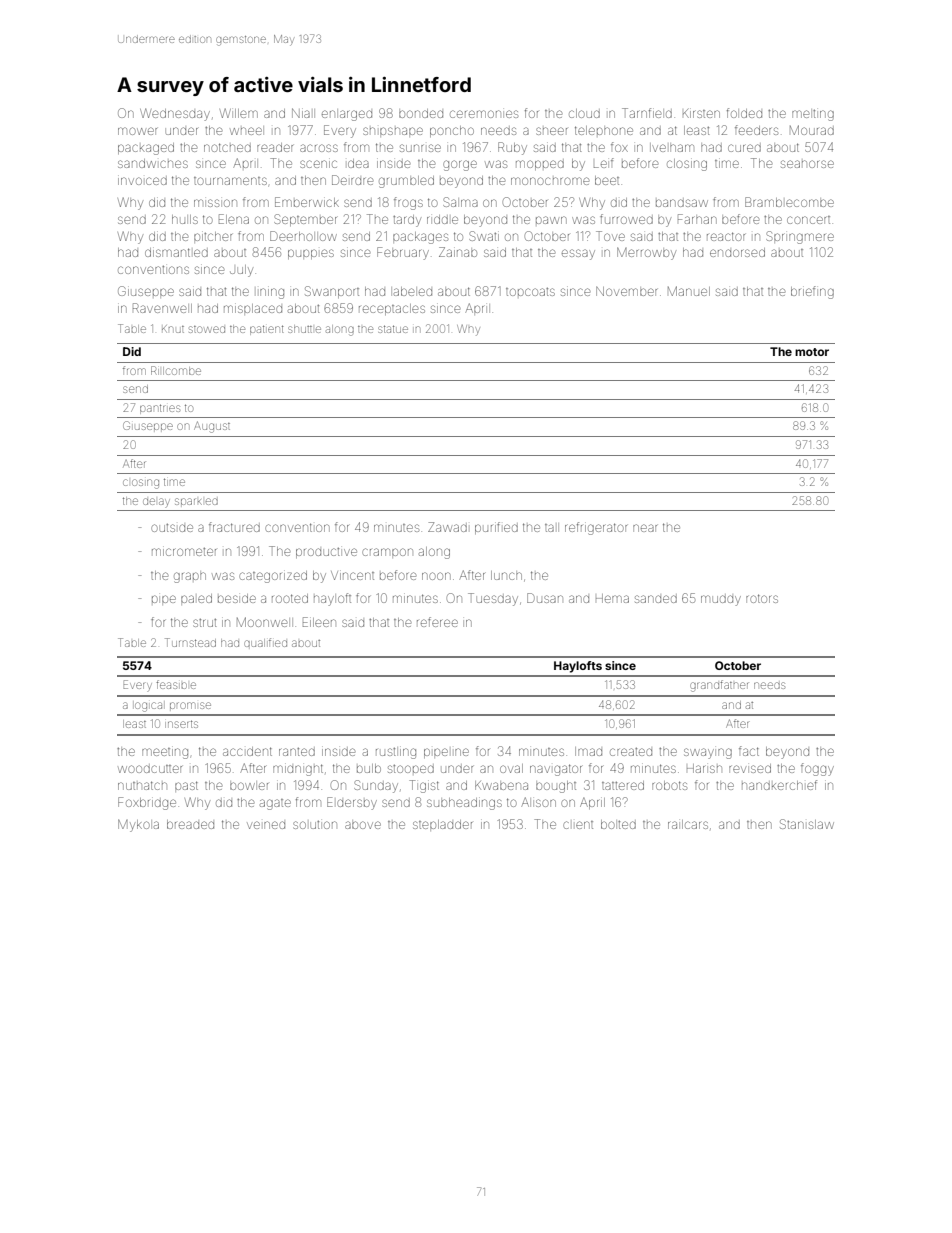  What do you see at coordinates (813, 115) in the page?
I see `melting` at bounding box center [813, 115].
